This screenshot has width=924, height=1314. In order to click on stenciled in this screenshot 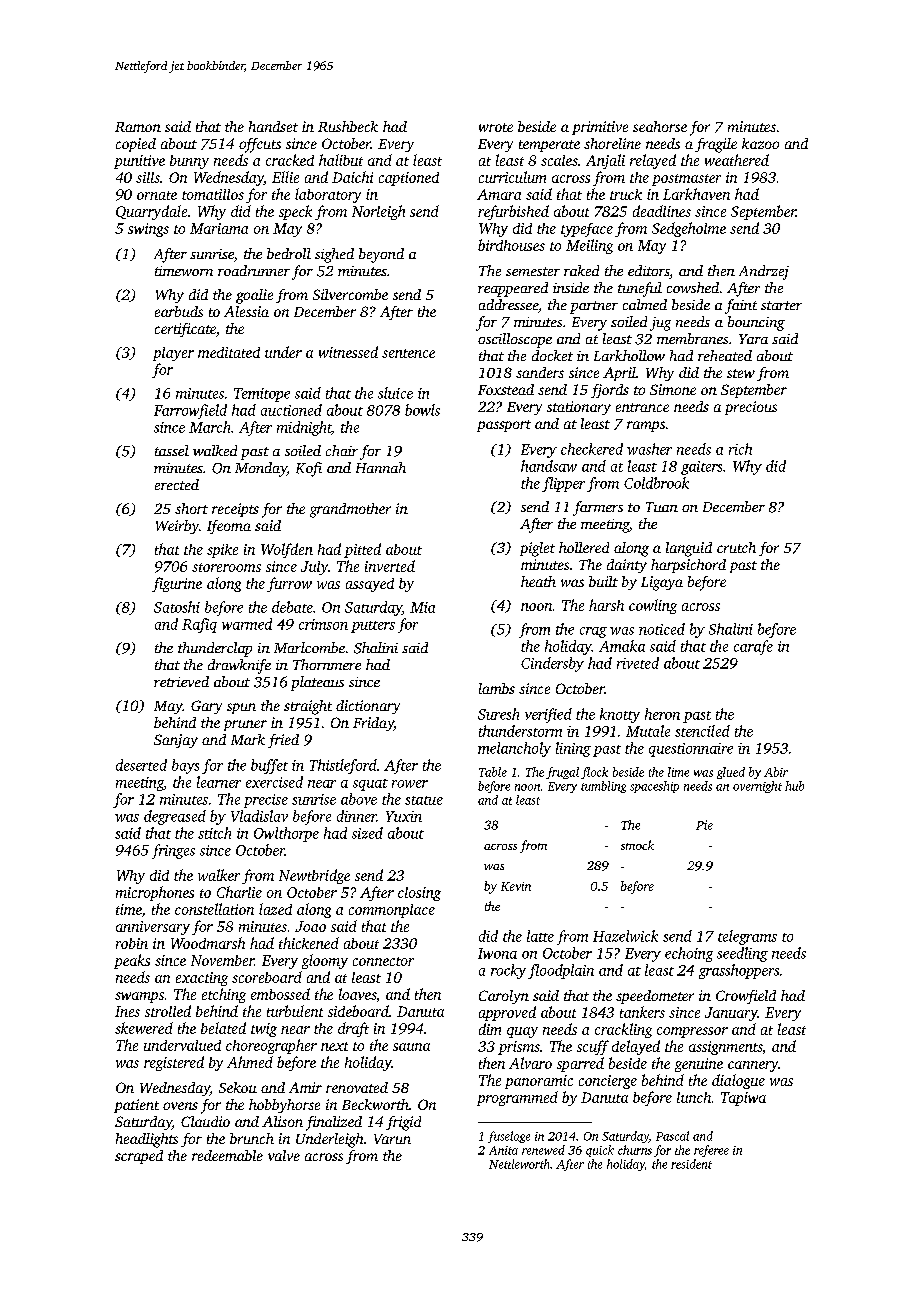, I will do `click(702, 731)`.
